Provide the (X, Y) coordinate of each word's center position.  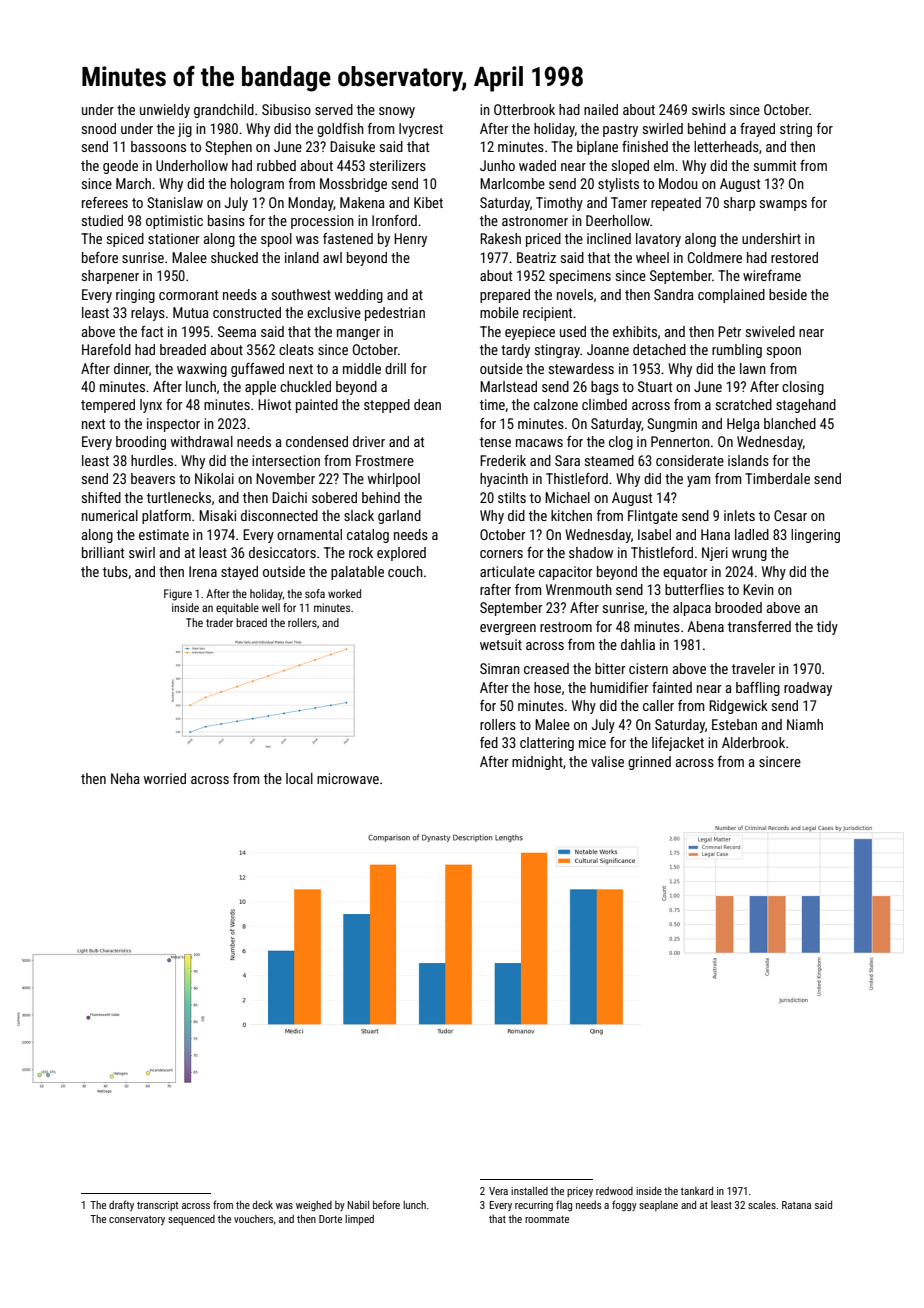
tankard (697, 1191)
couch (405, 571)
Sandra (674, 294)
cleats (296, 349)
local (299, 778)
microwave (348, 778)
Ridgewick (738, 707)
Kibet (428, 202)
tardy (515, 351)
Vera (498, 1191)
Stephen (228, 148)
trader (219, 622)
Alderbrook (753, 742)
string (796, 130)
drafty (121, 1205)
